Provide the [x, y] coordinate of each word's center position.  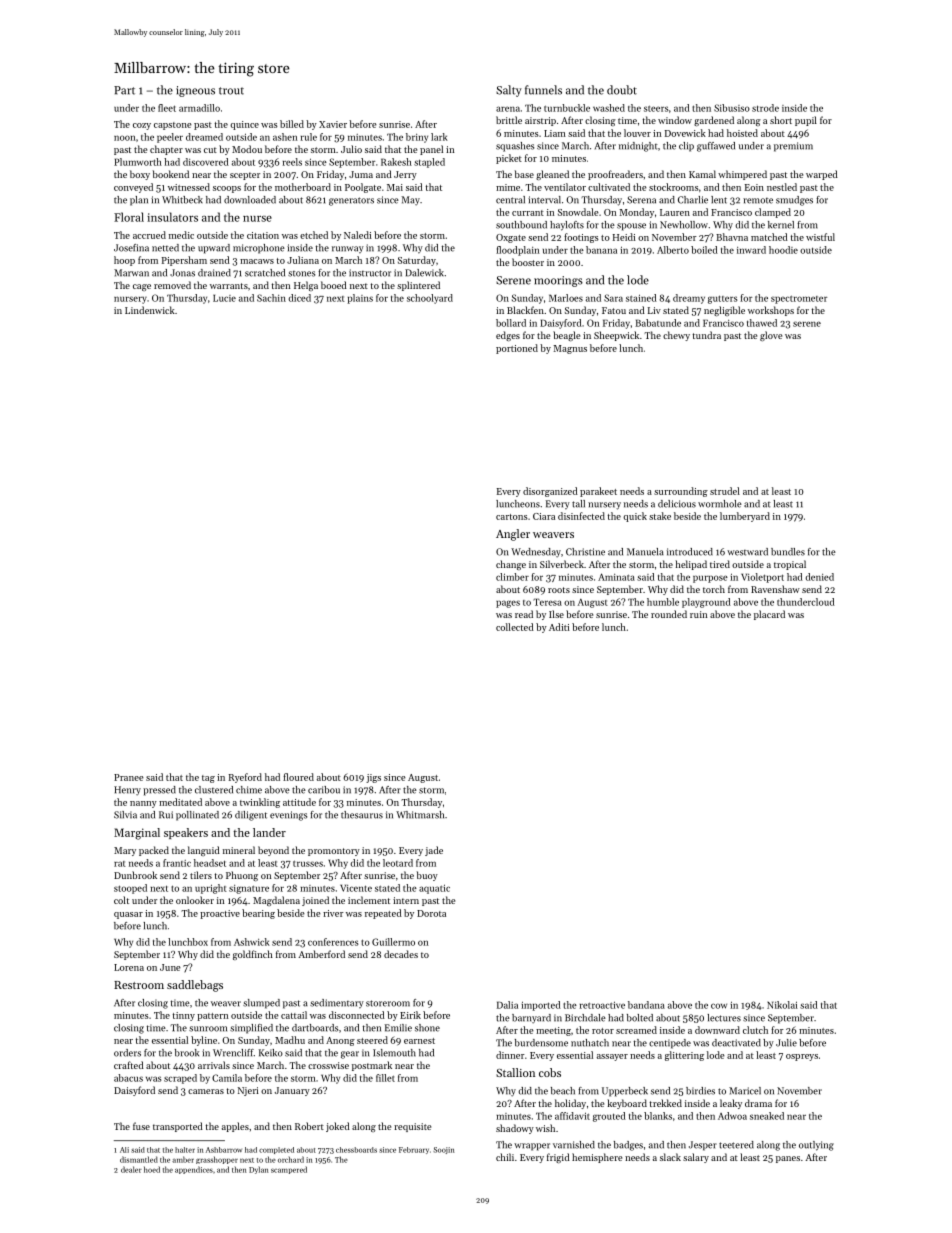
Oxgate [511, 238]
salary [696, 1158]
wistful [820, 237]
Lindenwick [150, 310]
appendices [194, 1170]
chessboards [356, 1150]
